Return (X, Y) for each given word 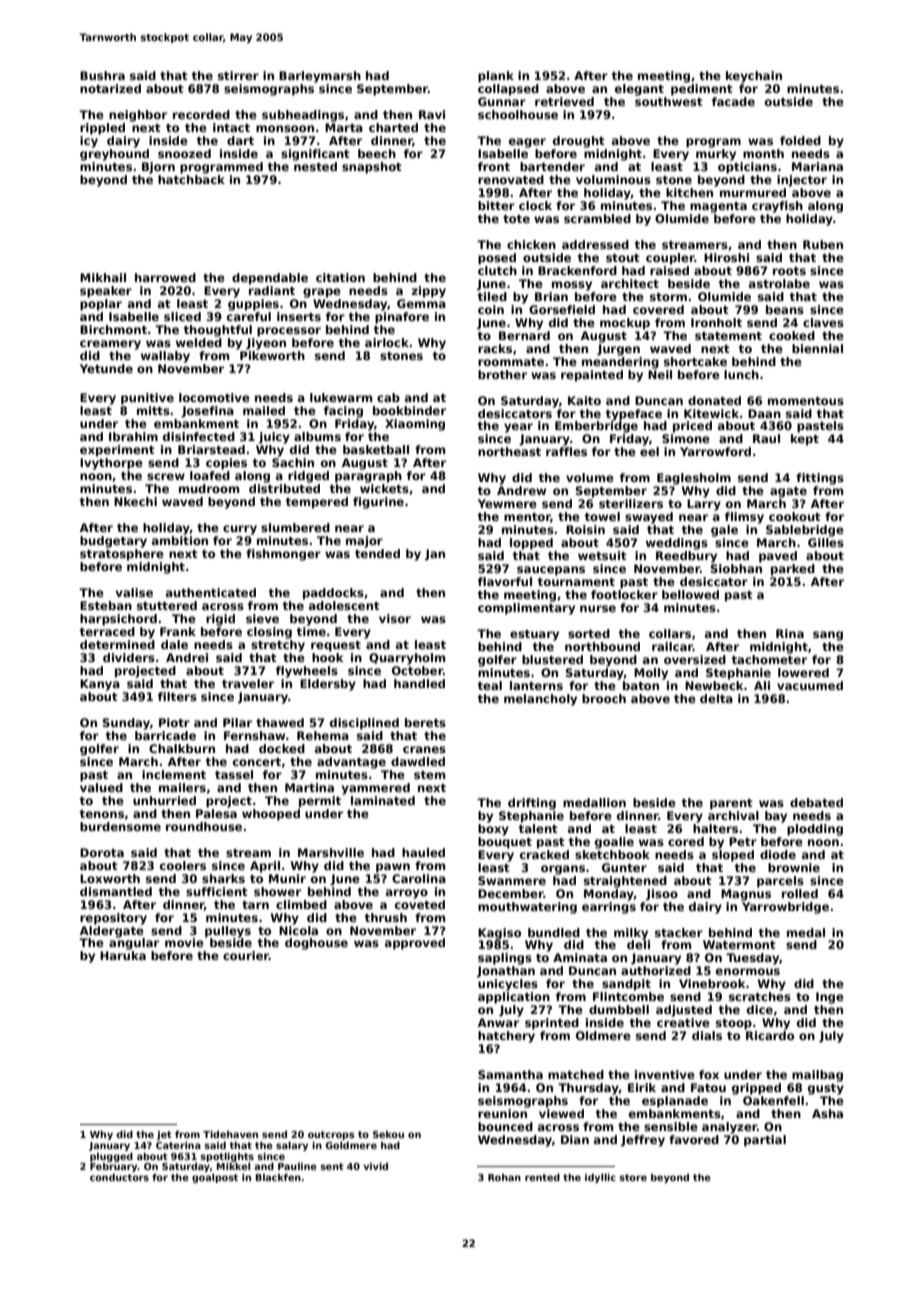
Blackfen (278, 1177)
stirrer (238, 75)
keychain (754, 77)
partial (765, 1141)
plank (496, 77)
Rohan (504, 1177)
